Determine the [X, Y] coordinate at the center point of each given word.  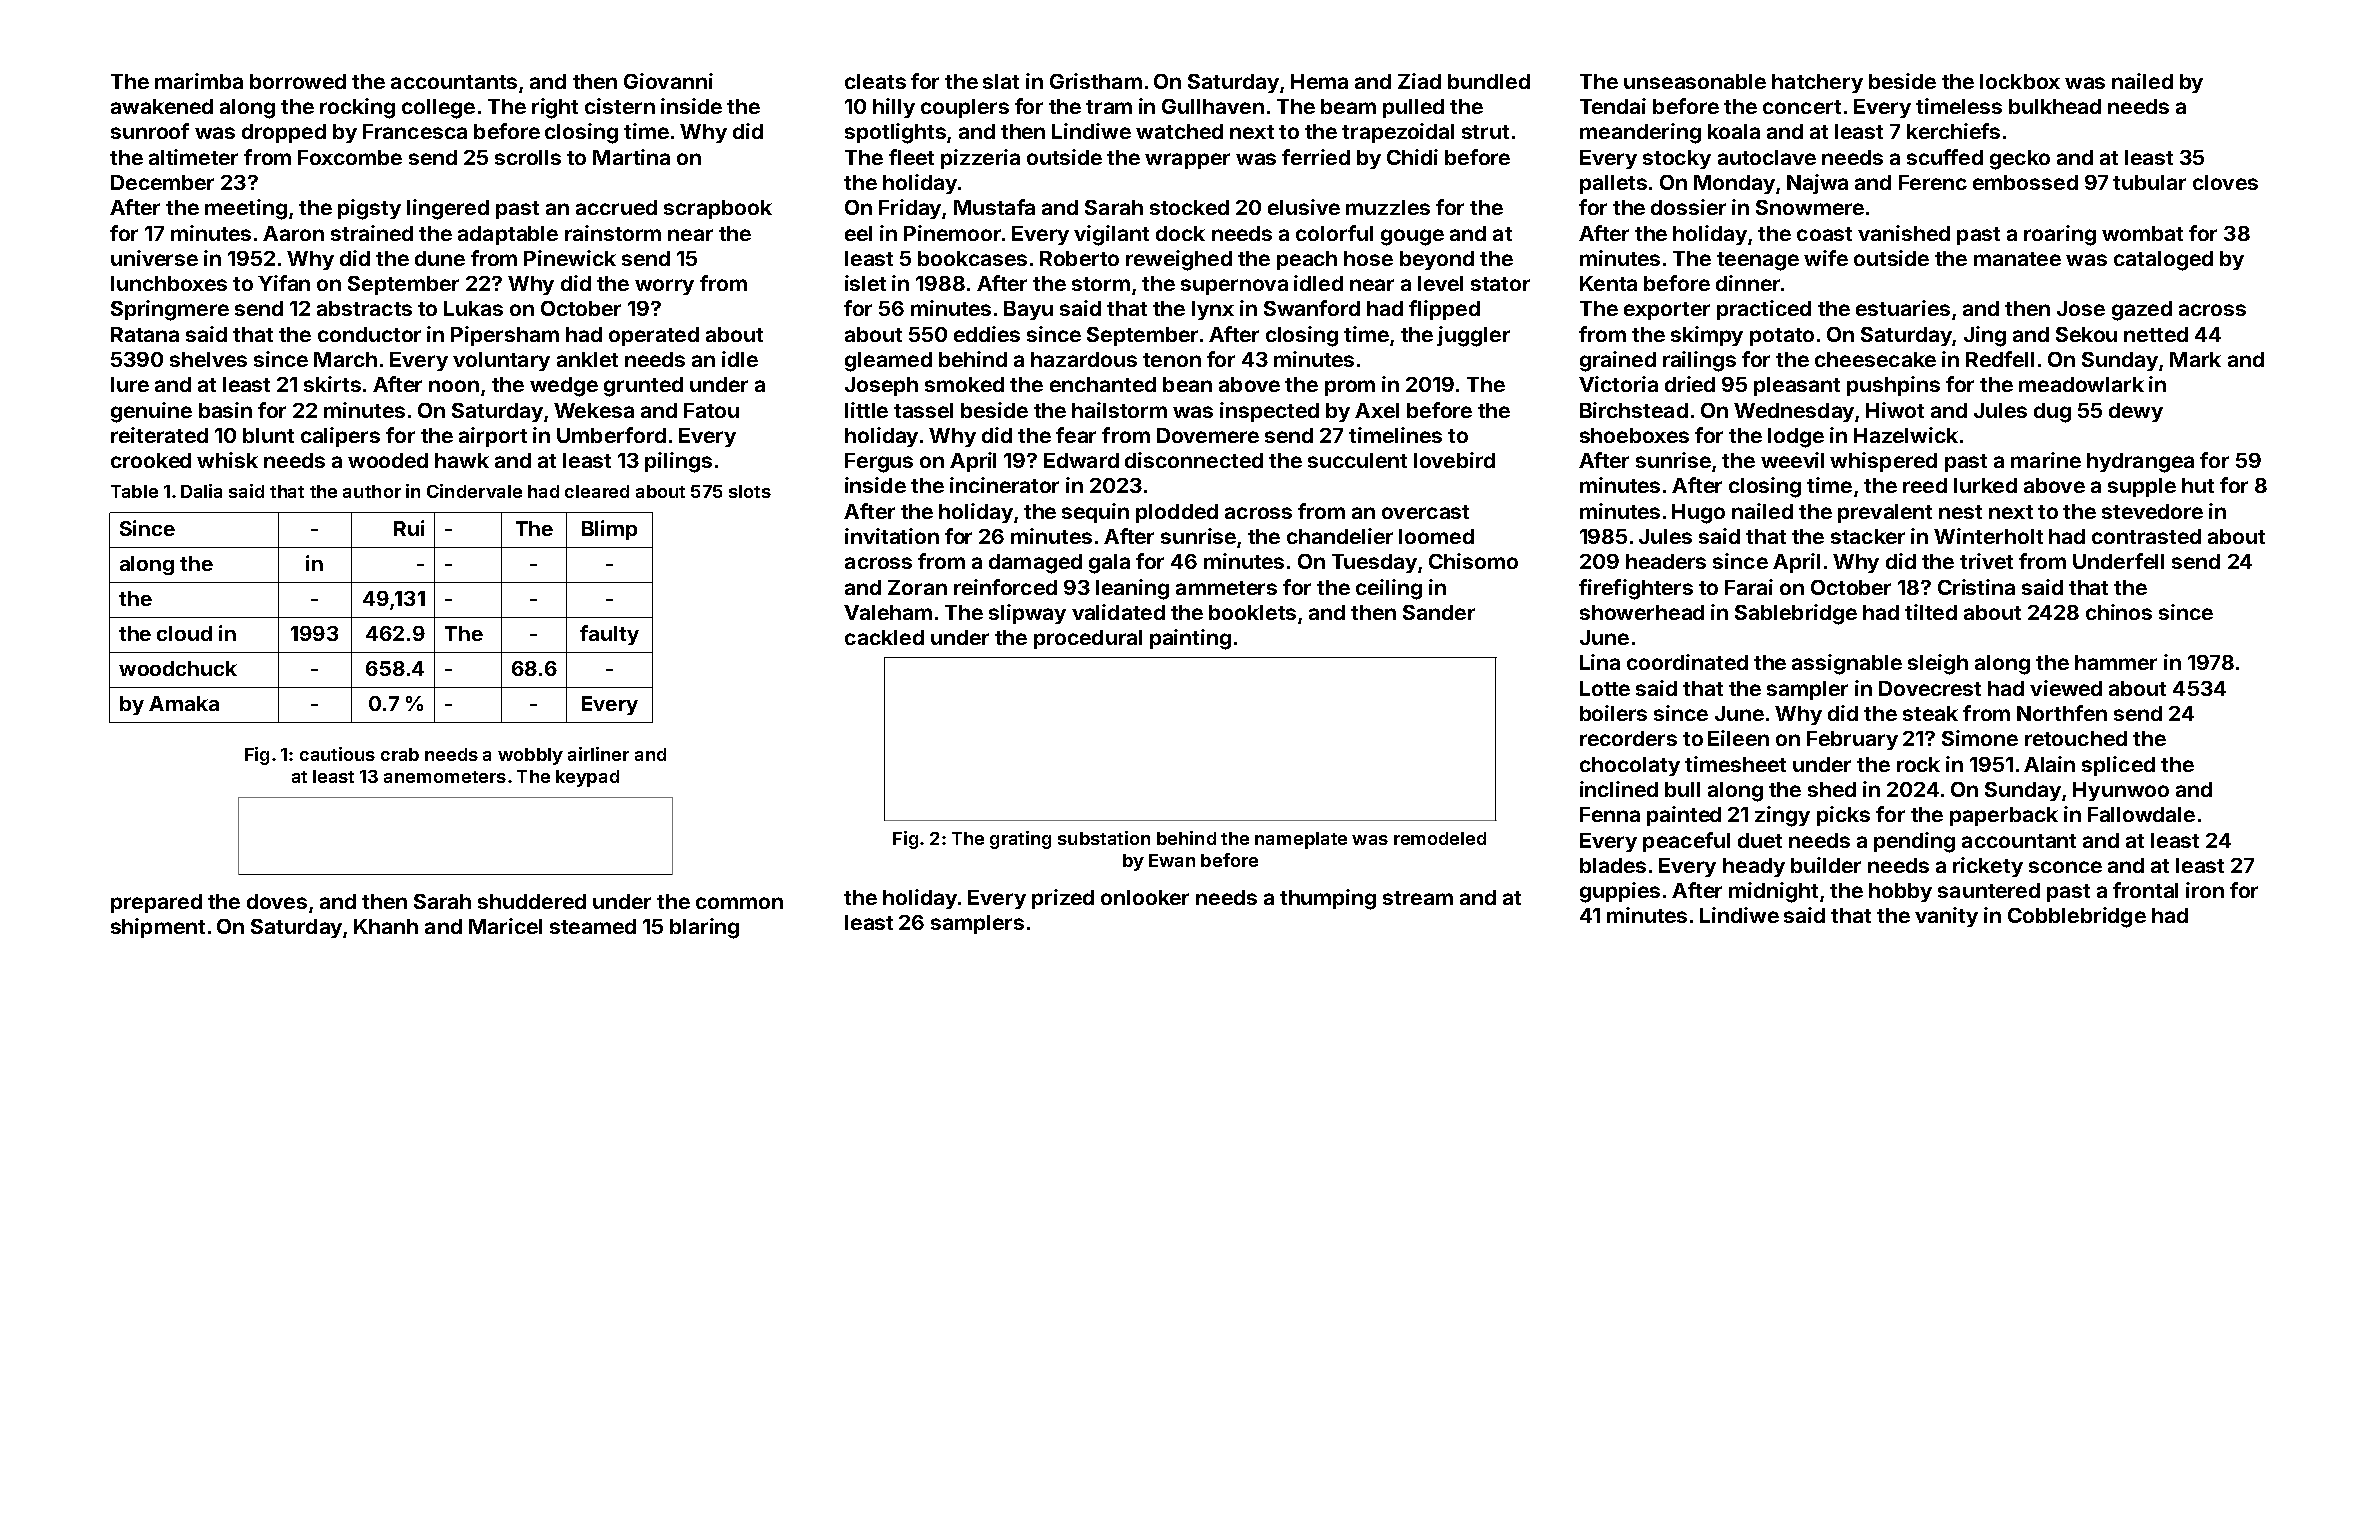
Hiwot [1895, 410]
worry [664, 287]
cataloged [2163, 261]
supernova [1234, 287]
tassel [923, 410]
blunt [268, 435]
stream [1418, 898]
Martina [631, 157]
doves [277, 901]
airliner [598, 754]
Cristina [1976, 587]
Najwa [1817, 184]
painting [1190, 639]
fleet [911, 157]
